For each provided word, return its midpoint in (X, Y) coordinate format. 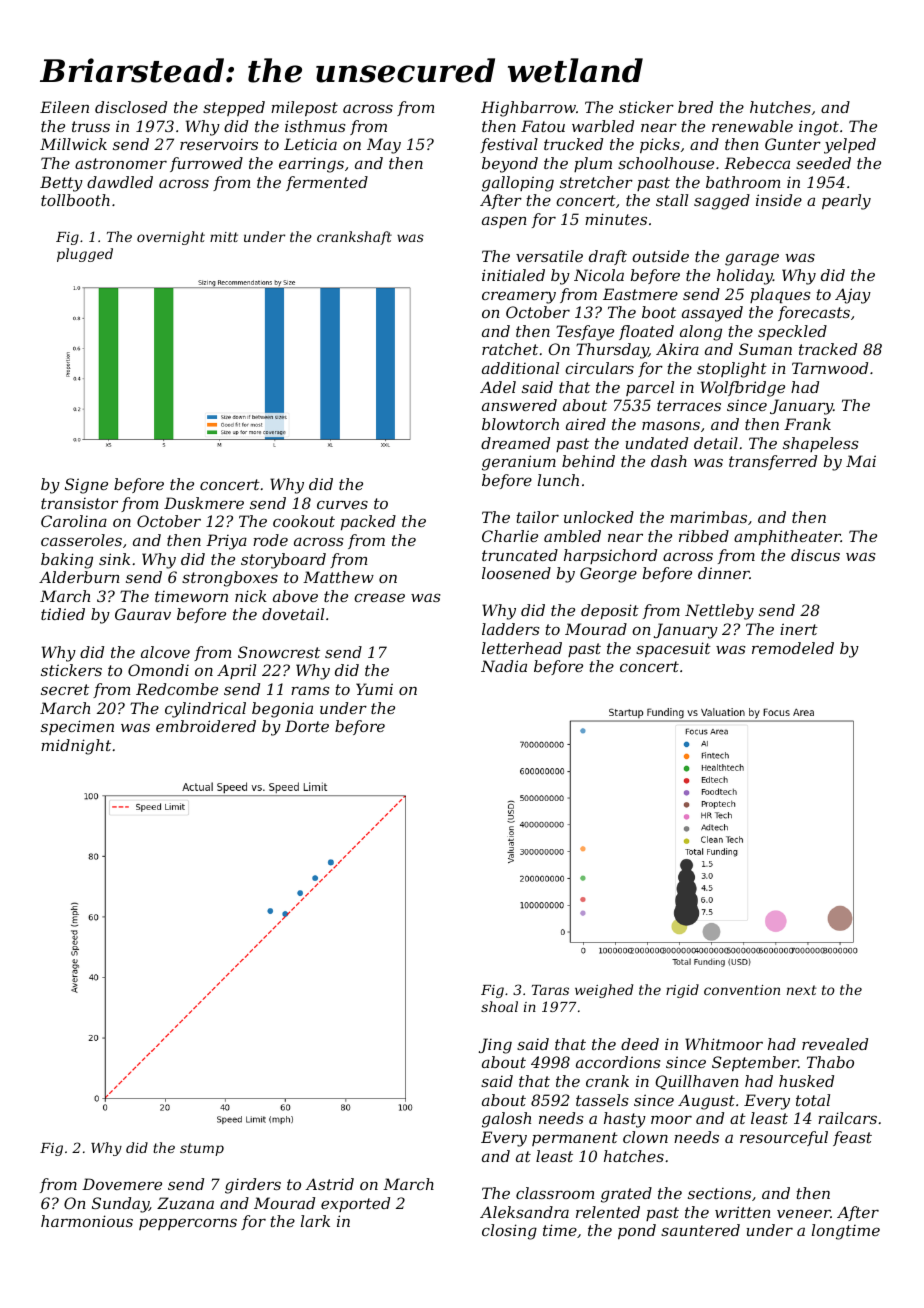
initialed (513, 275)
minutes (616, 219)
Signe (86, 486)
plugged (85, 255)
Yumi (374, 689)
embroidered (206, 726)
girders (253, 1186)
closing (509, 1232)
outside (660, 256)
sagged (722, 202)
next (802, 990)
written (743, 1212)
